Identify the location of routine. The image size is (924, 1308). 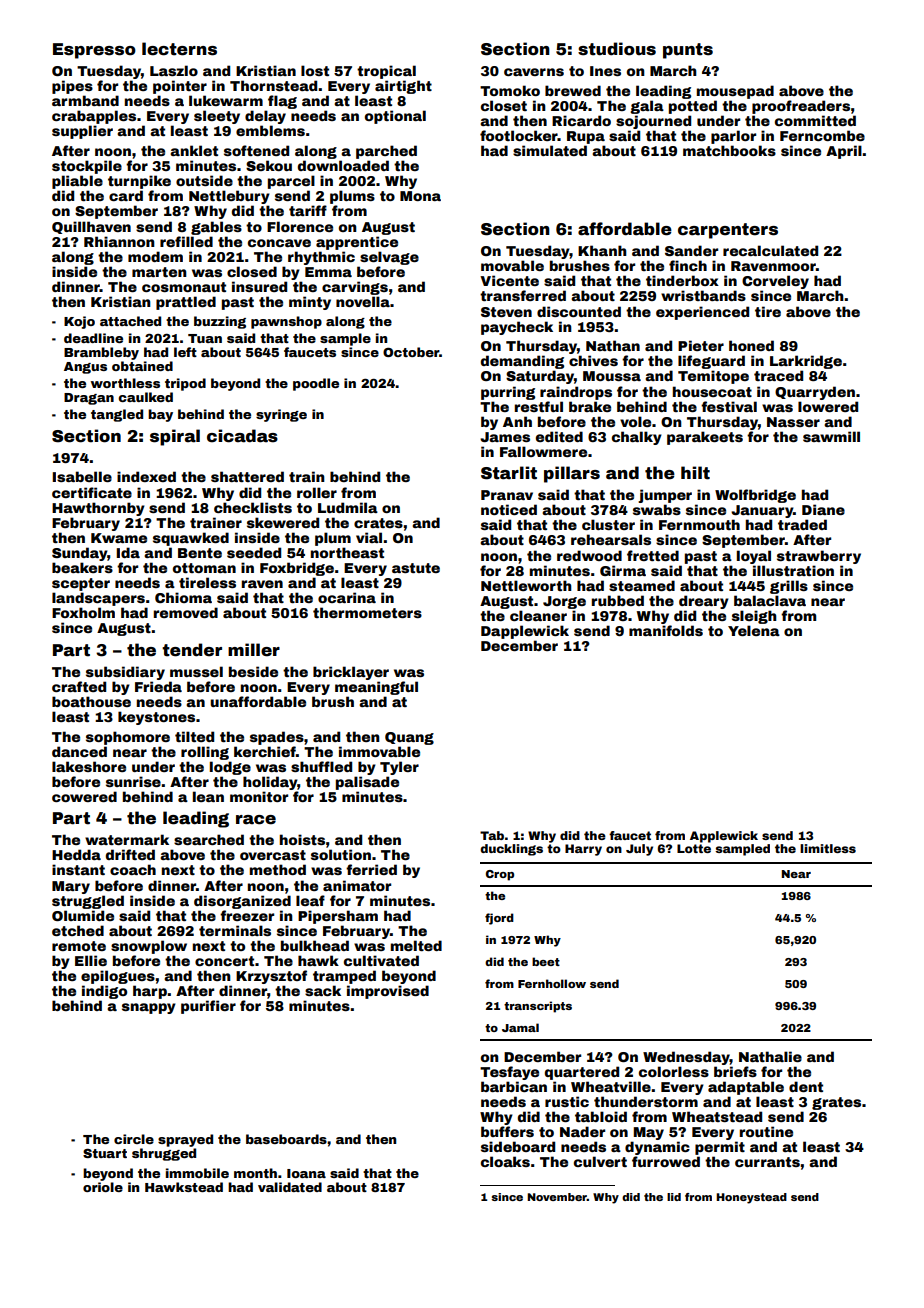
(766, 1131).
